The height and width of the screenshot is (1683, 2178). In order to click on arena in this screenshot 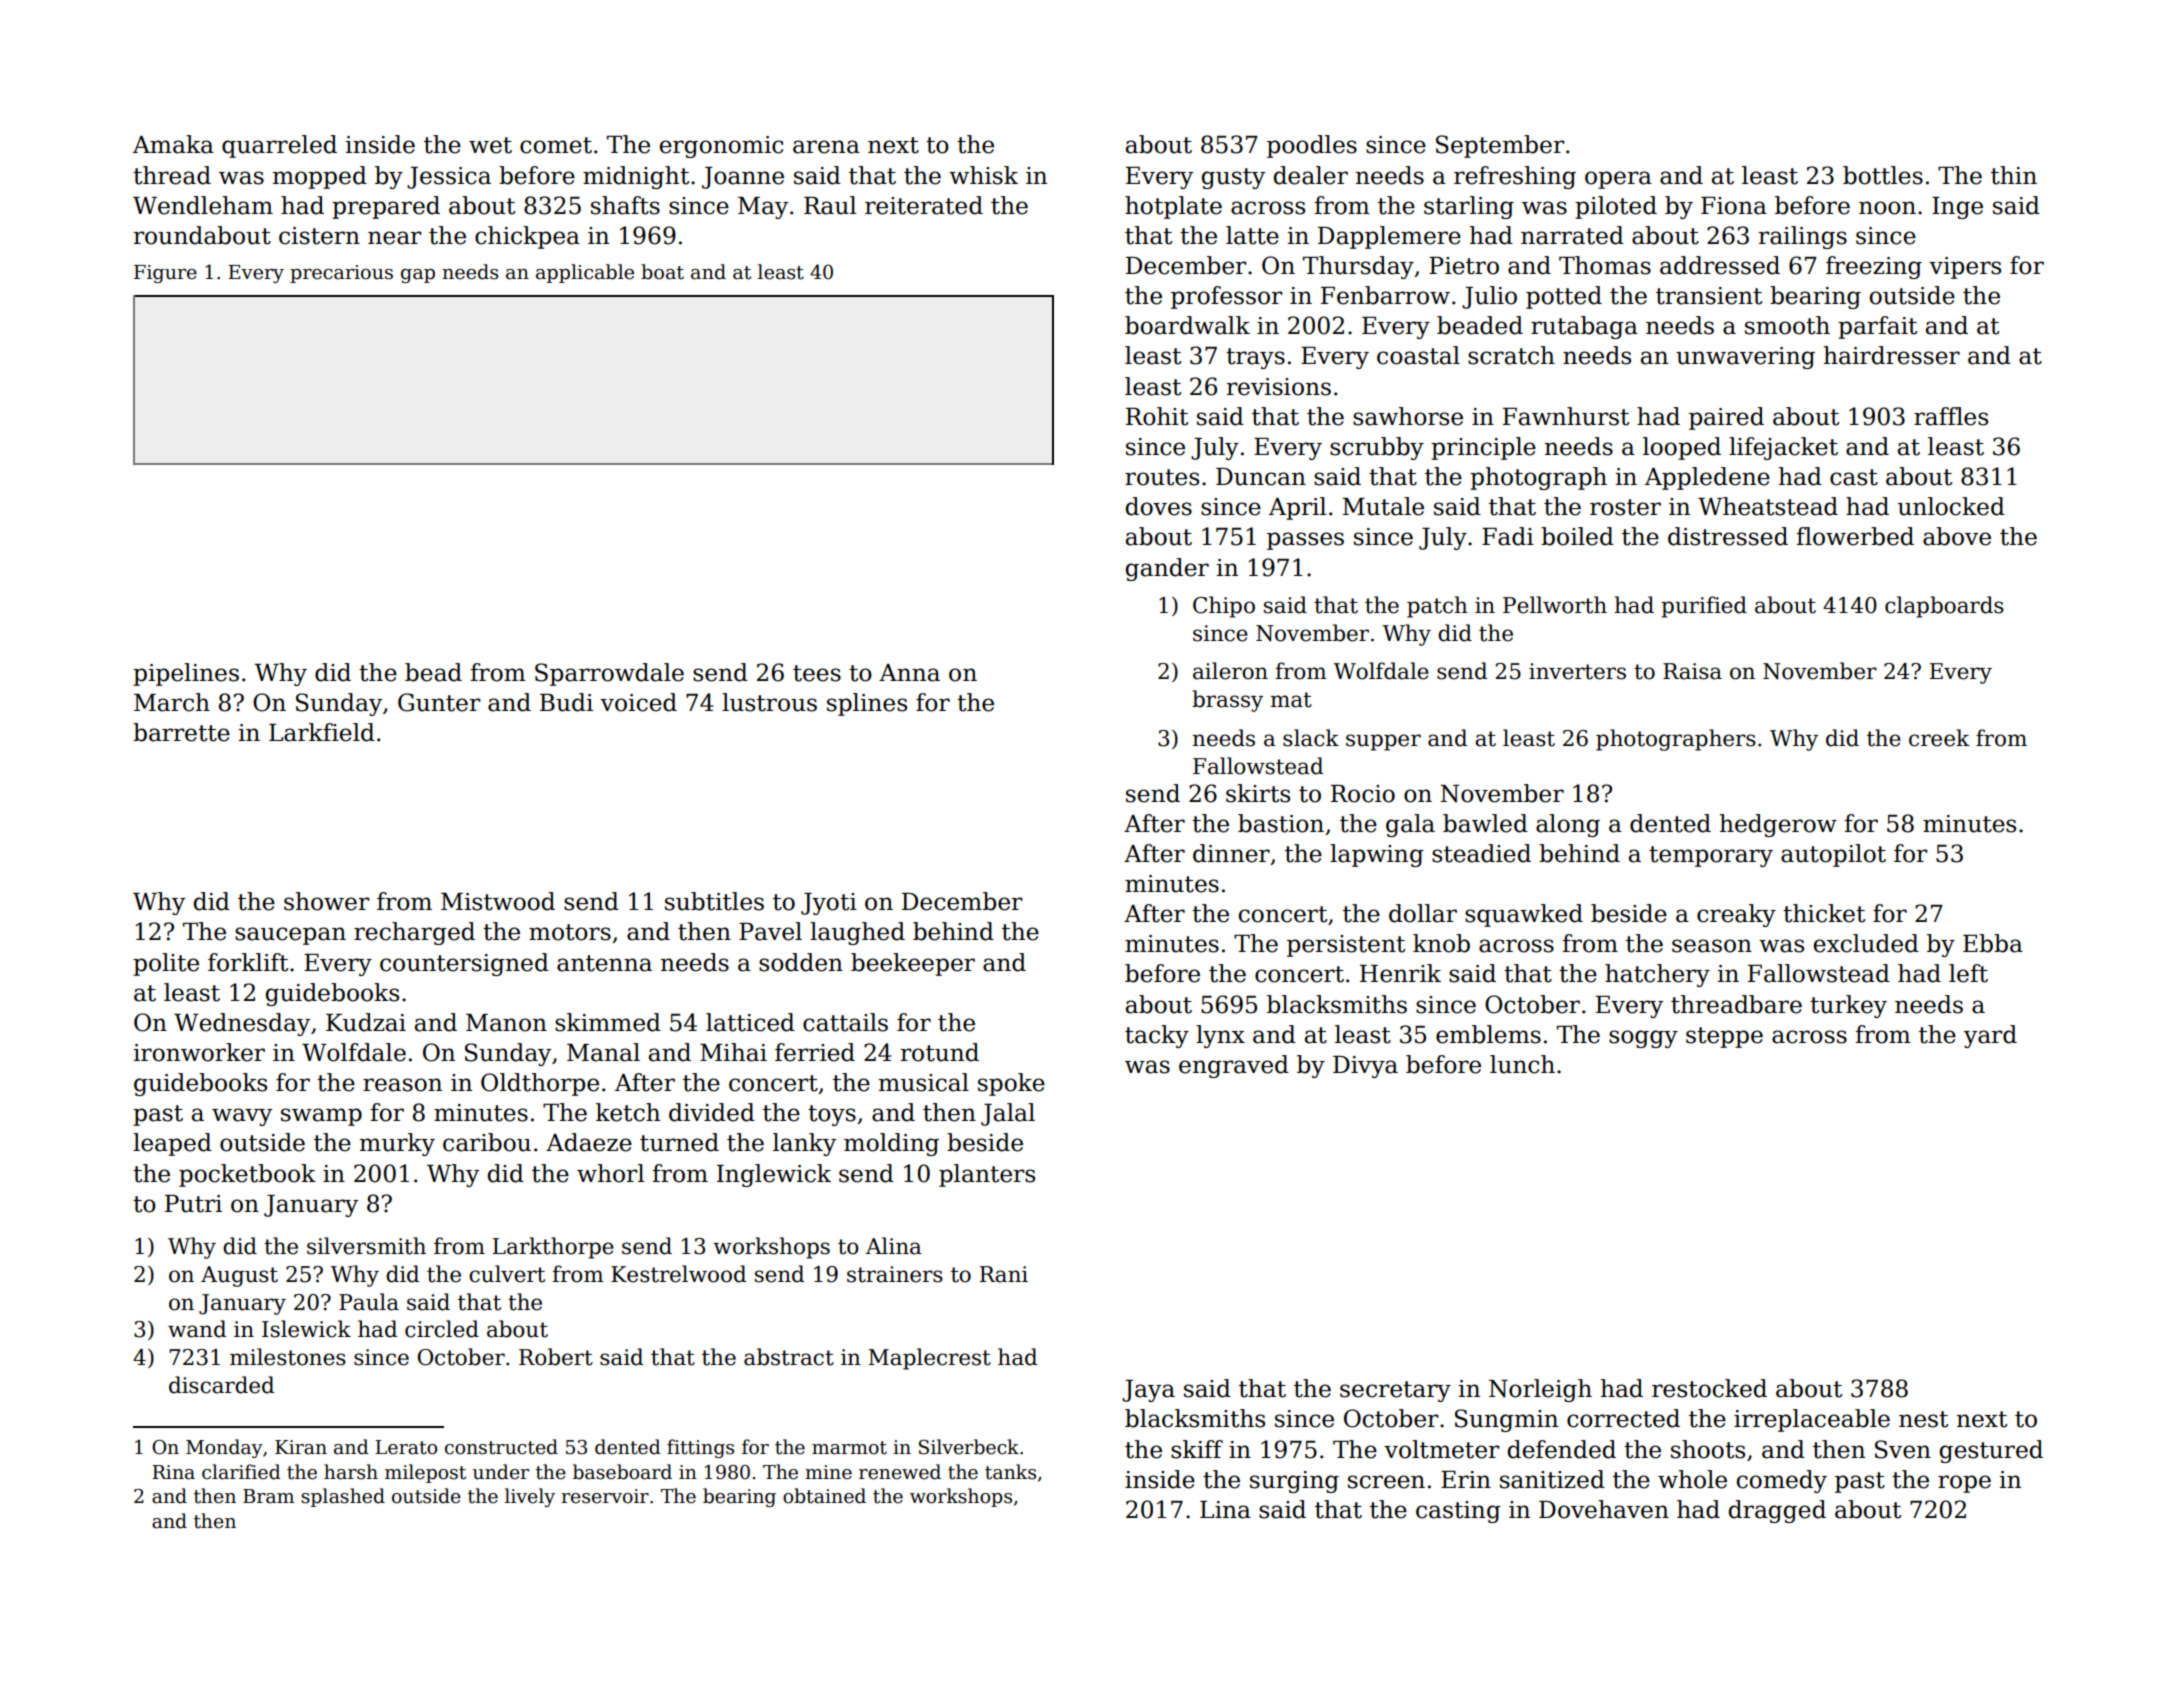, I will do `click(826, 147)`.
